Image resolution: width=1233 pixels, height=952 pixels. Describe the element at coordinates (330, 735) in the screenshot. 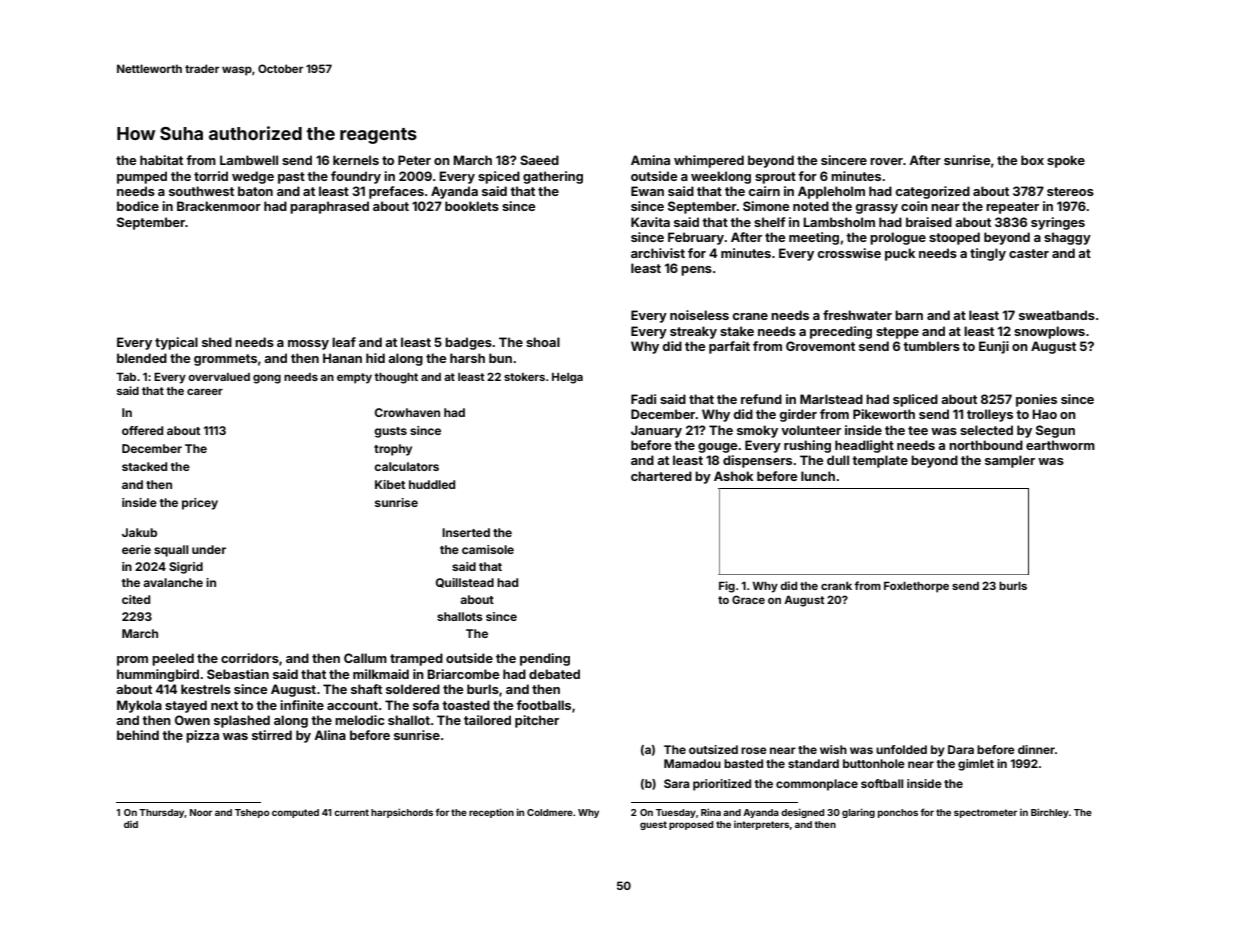

I see `Alina` at that location.
